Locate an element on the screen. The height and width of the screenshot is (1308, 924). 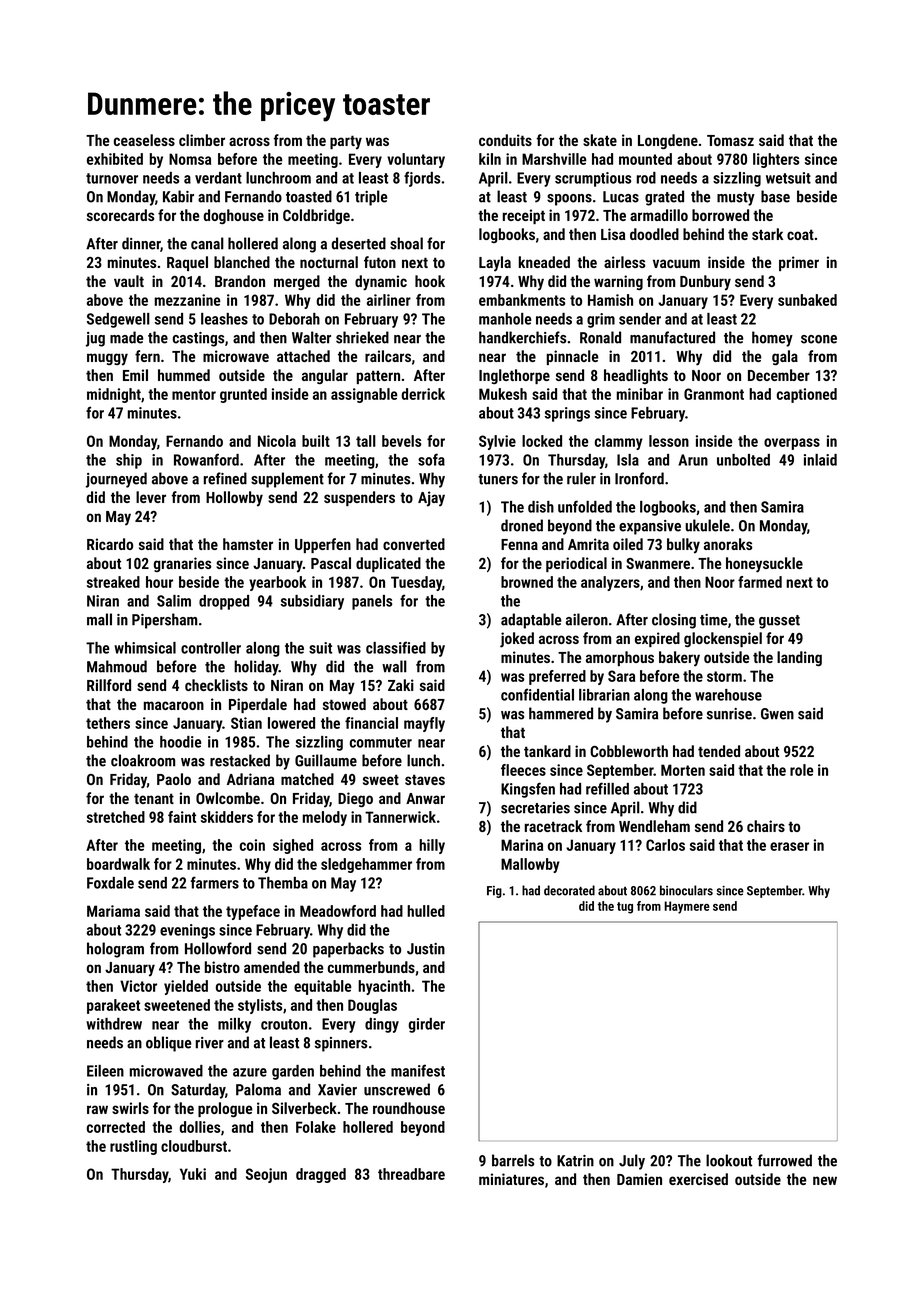
ceaseless is located at coordinates (144, 140).
